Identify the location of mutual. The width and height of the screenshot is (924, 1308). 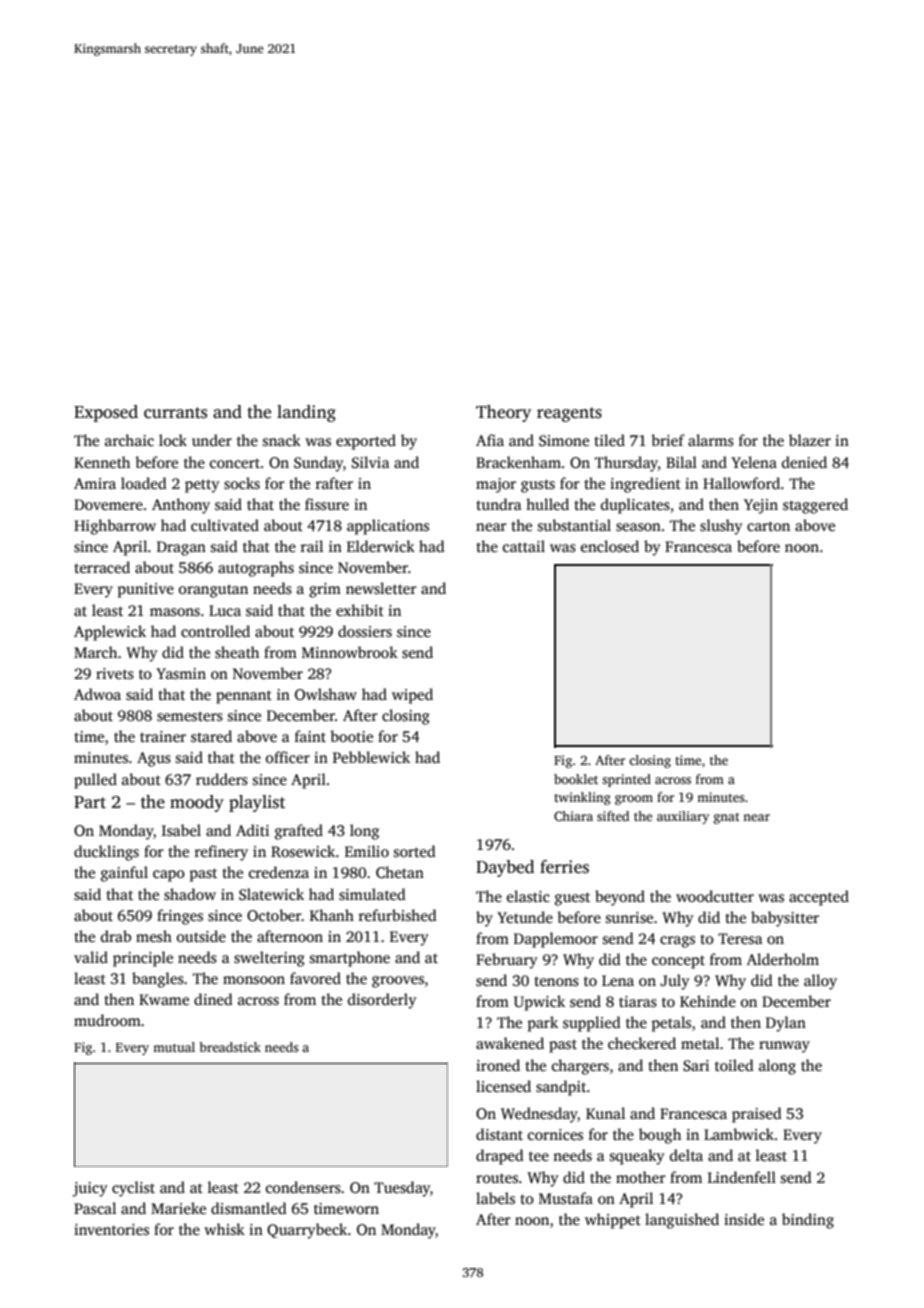
(174, 1047).
